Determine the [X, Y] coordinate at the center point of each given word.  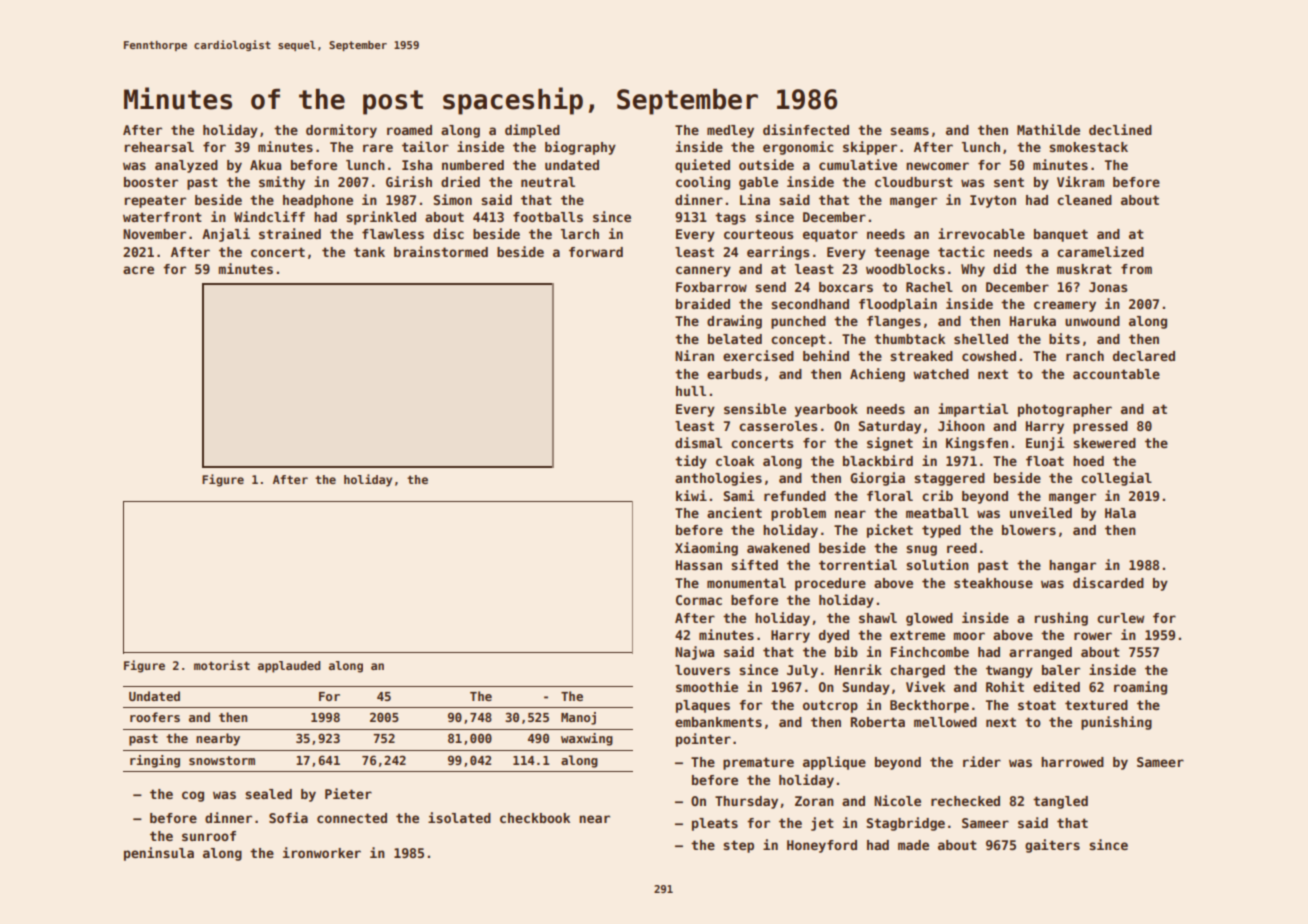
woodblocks [905, 269]
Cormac [699, 600]
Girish [409, 181]
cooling [703, 183]
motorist [222, 665]
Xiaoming [706, 549]
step [738, 846]
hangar [1072, 566]
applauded [289, 667]
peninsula [159, 854]
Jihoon [961, 425]
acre [138, 270]
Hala [1120, 513]
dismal [698, 442]
